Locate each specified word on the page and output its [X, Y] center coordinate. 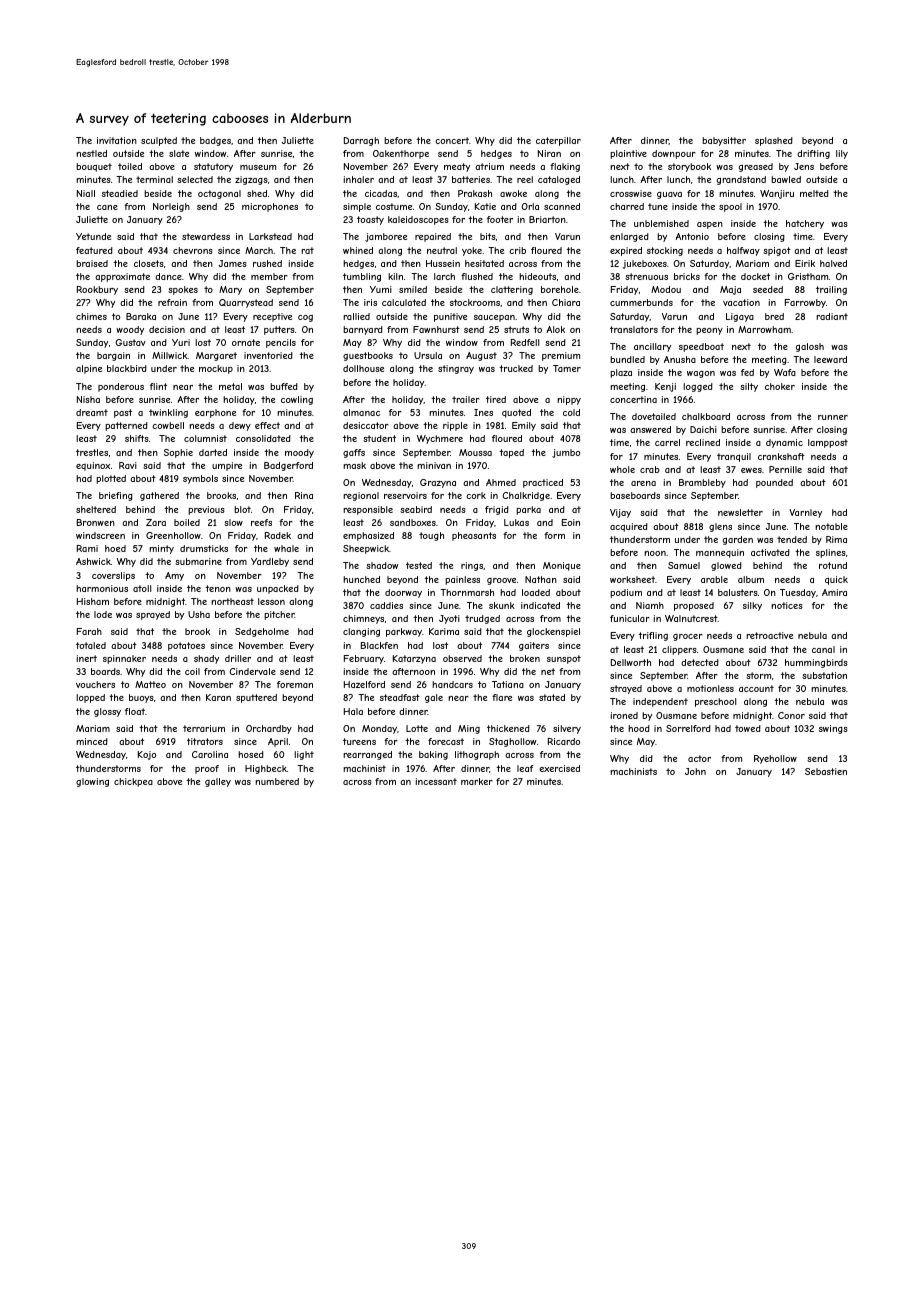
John [695, 771]
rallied [356, 316]
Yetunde [93, 236]
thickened [508, 728]
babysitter [724, 141]
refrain [172, 302]
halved [833, 263]
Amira [834, 592]
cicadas [381, 193]
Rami [87, 548]
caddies [386, 605]
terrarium [204, 728]
